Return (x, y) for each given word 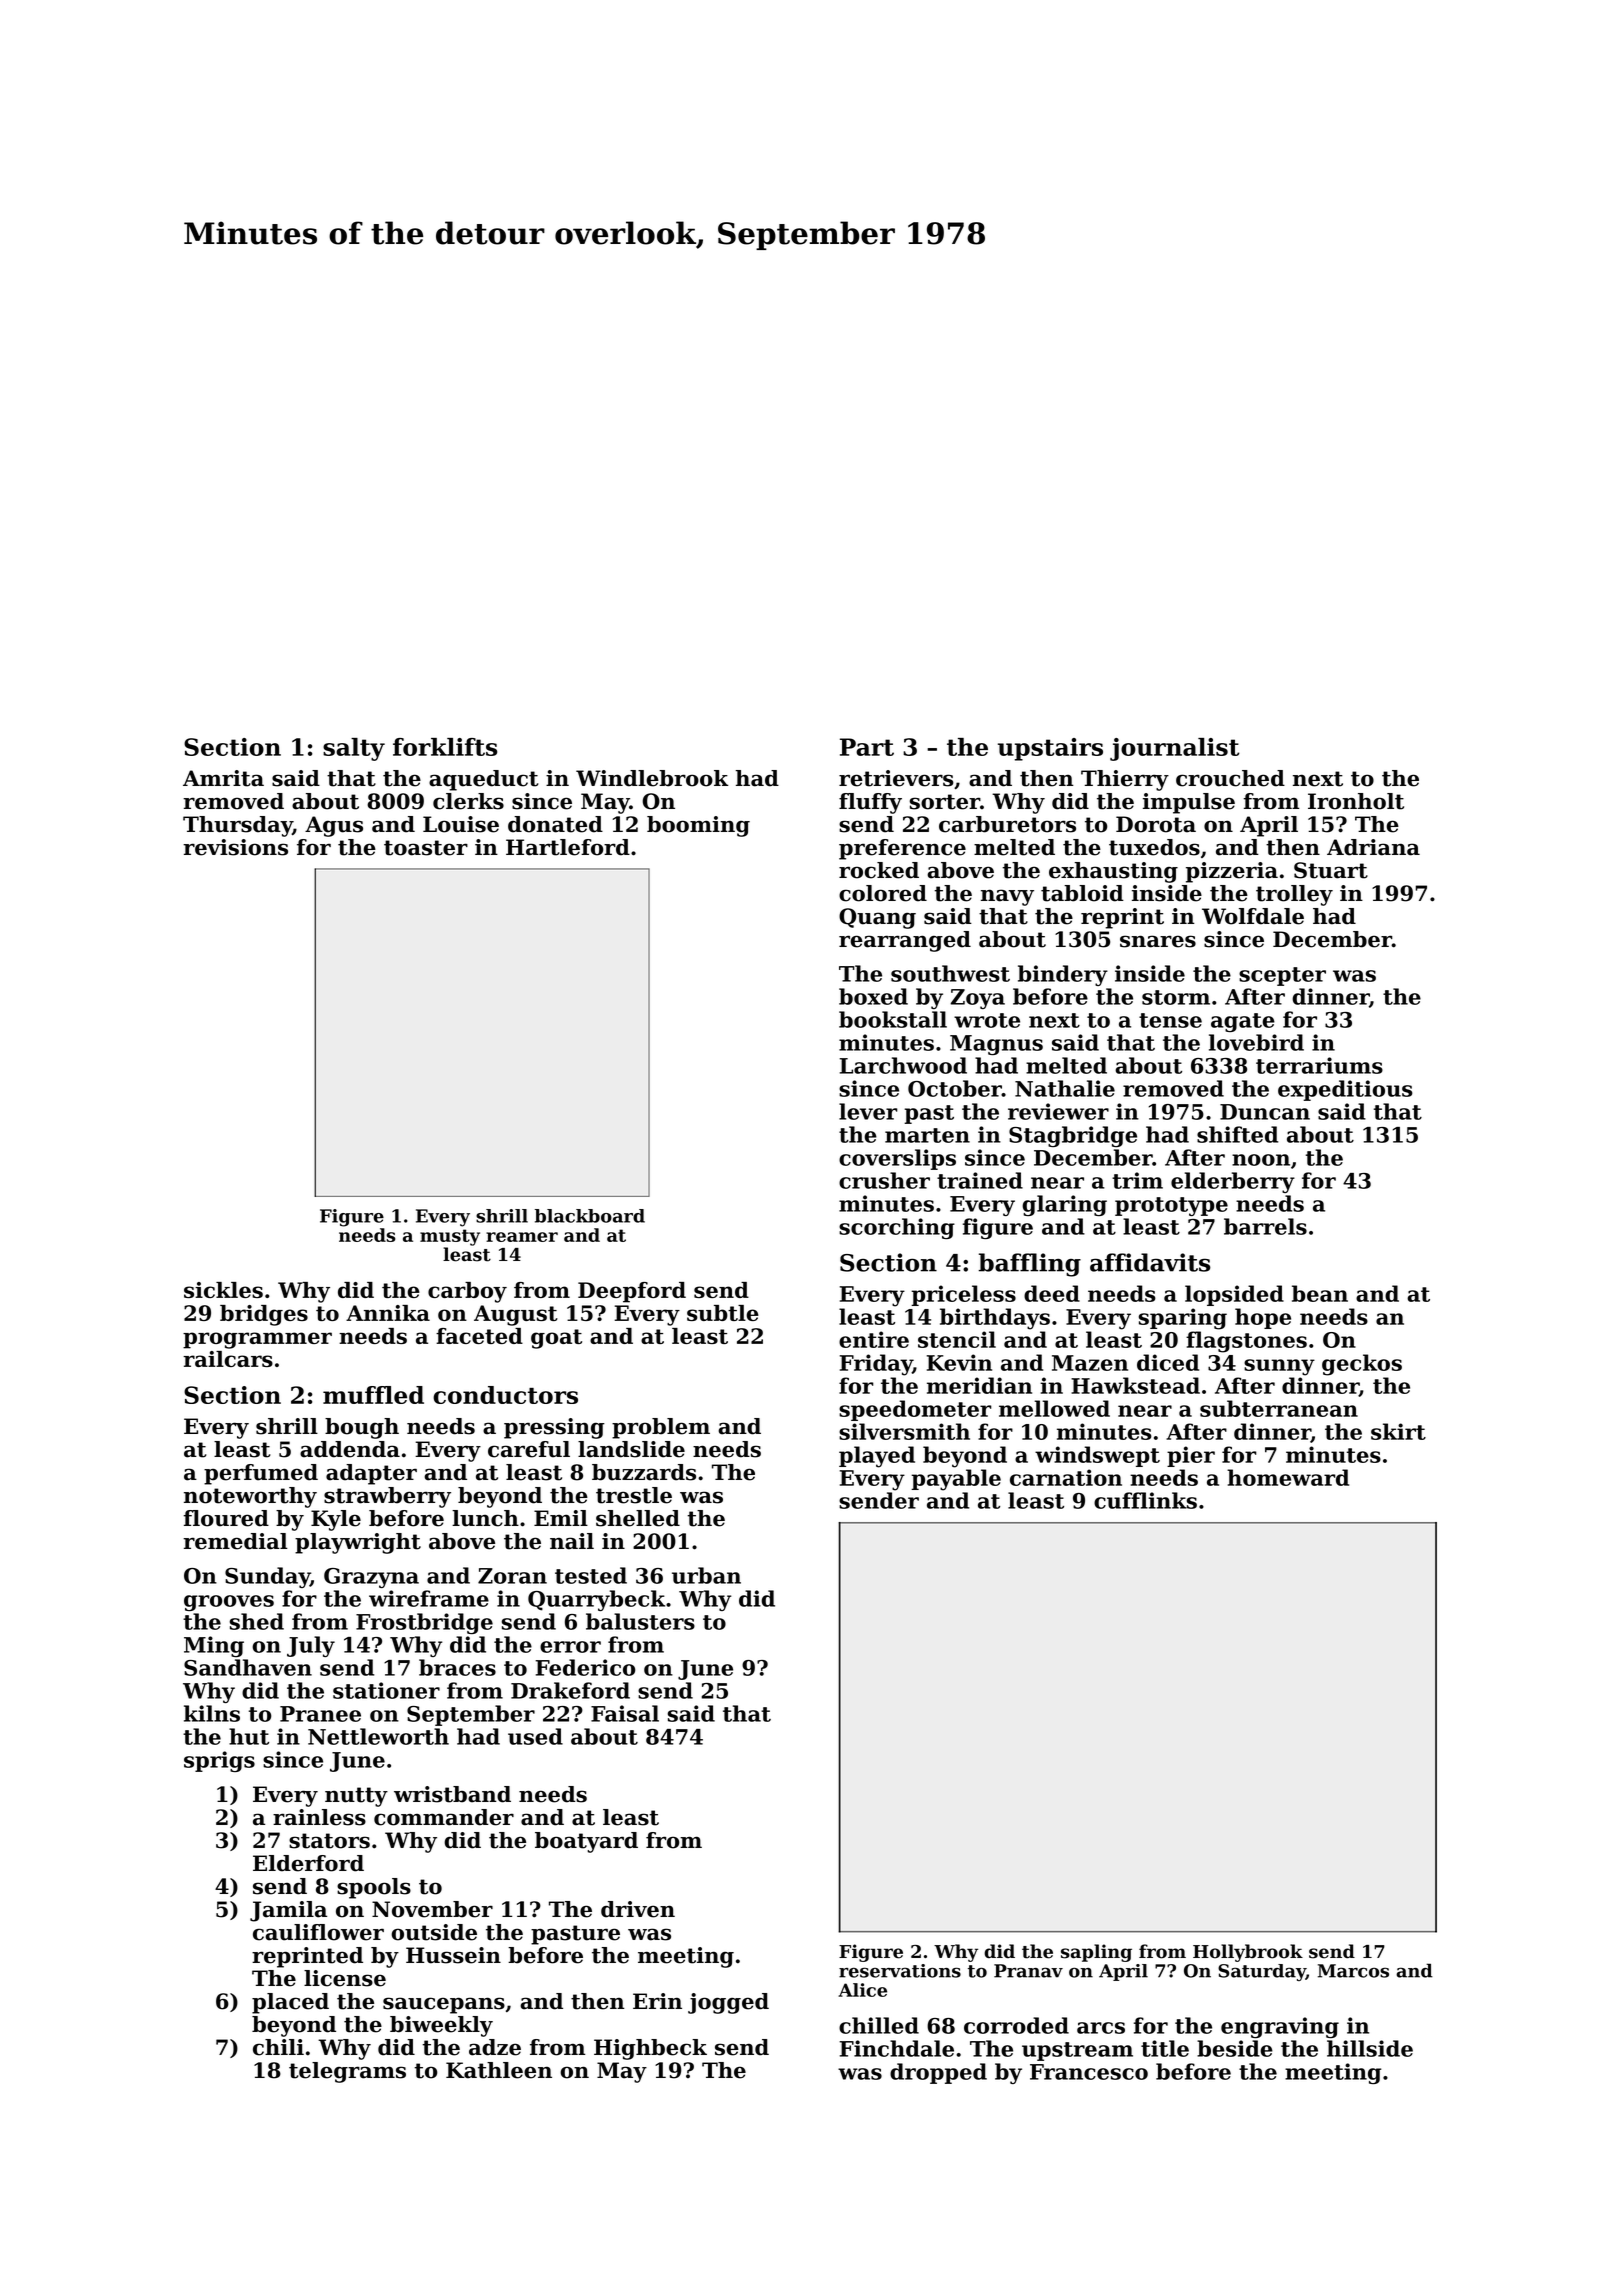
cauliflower (318, 1932)
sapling (1096, 1953)
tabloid (1082, 893)
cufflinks (1145, 1500)
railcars (228, 1359)
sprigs (219, 1761)
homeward (1288, 1477)
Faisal (625, 1713)
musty (450, 1237)
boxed (873, 996)
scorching (897, 1228)
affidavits (1150, 1262)
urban (706, 1575)
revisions (235, 847)
